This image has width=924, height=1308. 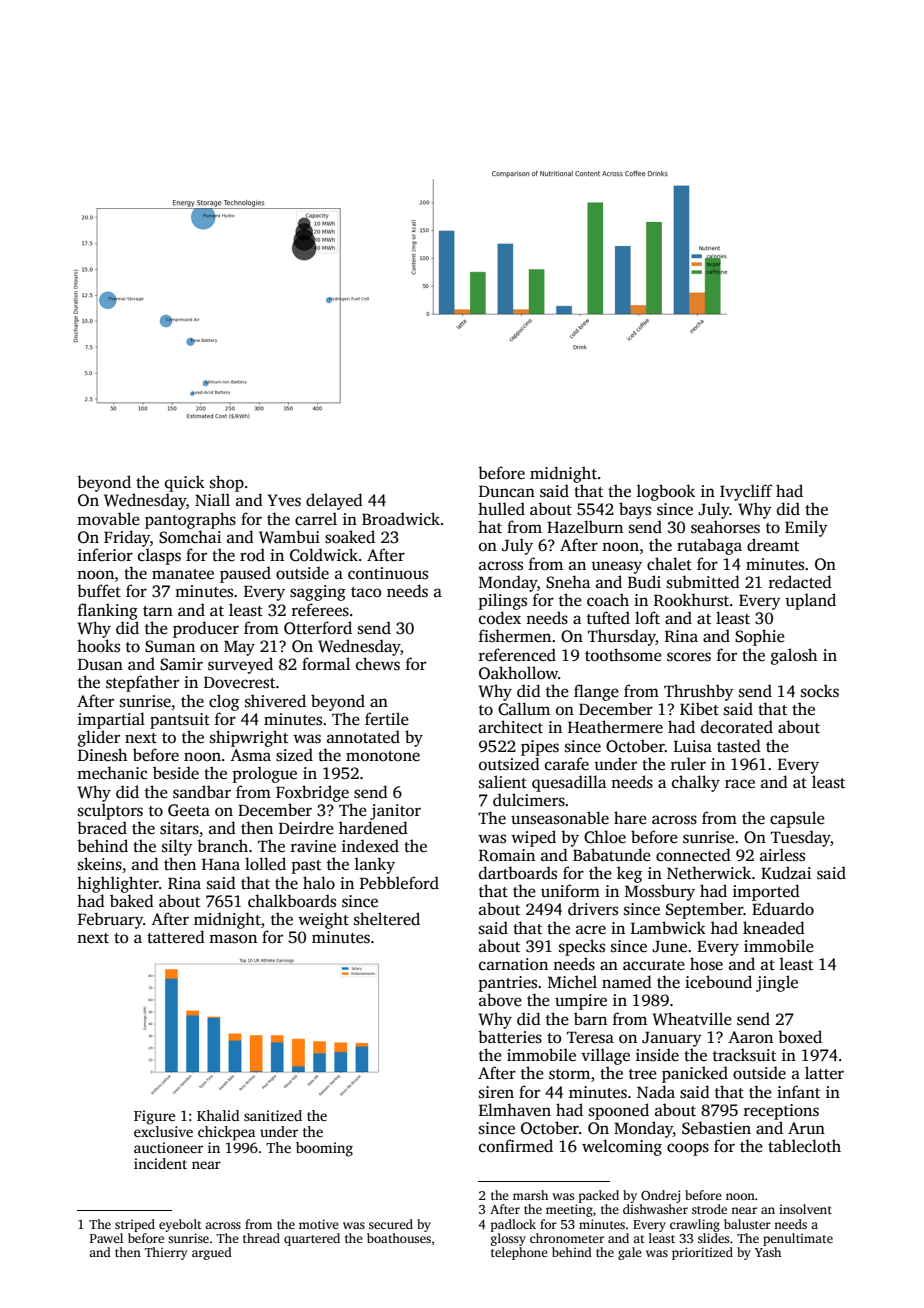 What do you see at coordinates (227, 483) in the image?
I see `shop` at bounding box center [227, 483].
